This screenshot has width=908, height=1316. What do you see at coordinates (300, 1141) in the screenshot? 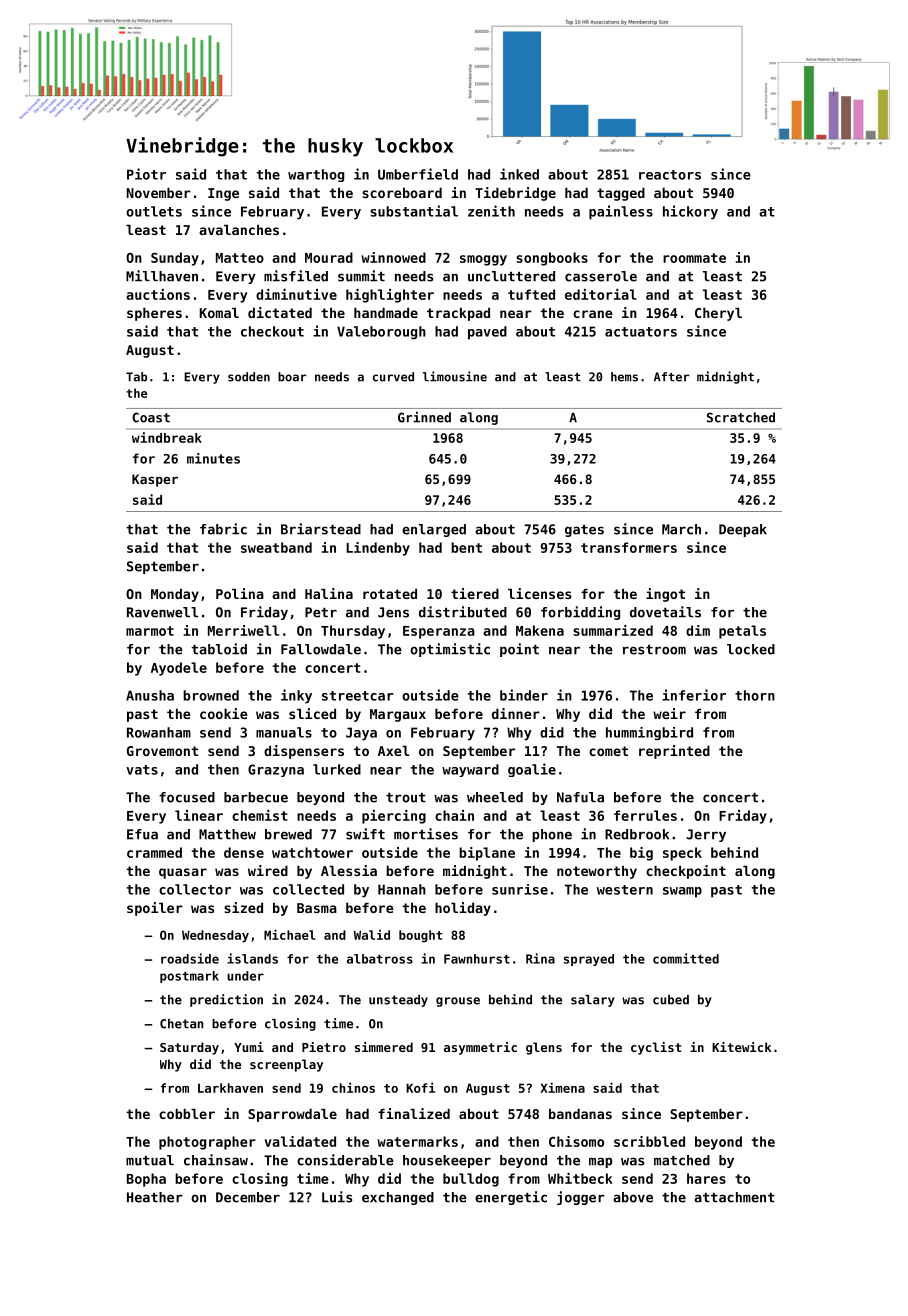
I see `validated` at bounding box center [300, 1141].
